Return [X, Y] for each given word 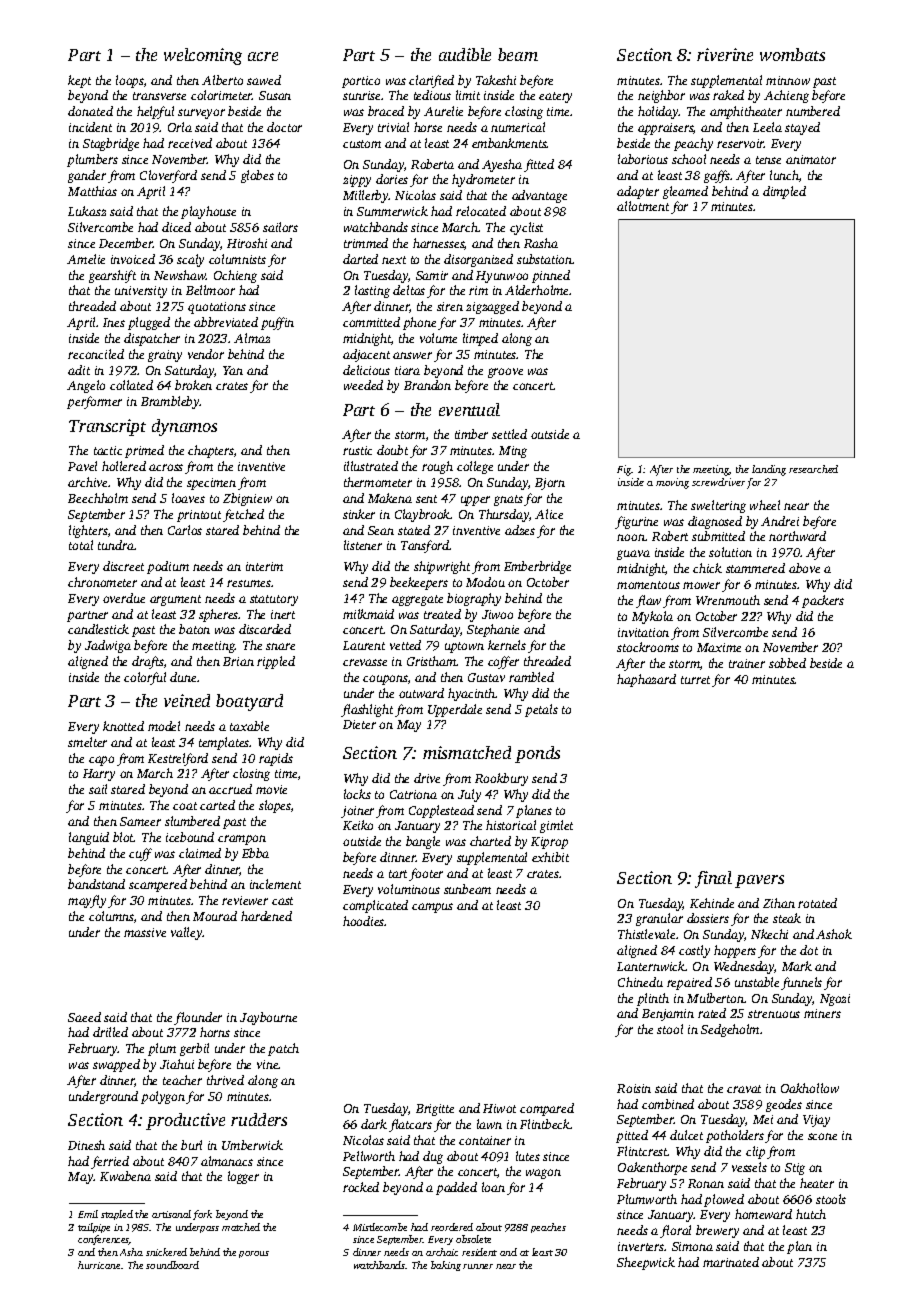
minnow [788, 80]
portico [361, 82]
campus [432, 908]
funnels [801, 983]
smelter [87, 742]
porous [254, 1254]
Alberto [222, 80]
